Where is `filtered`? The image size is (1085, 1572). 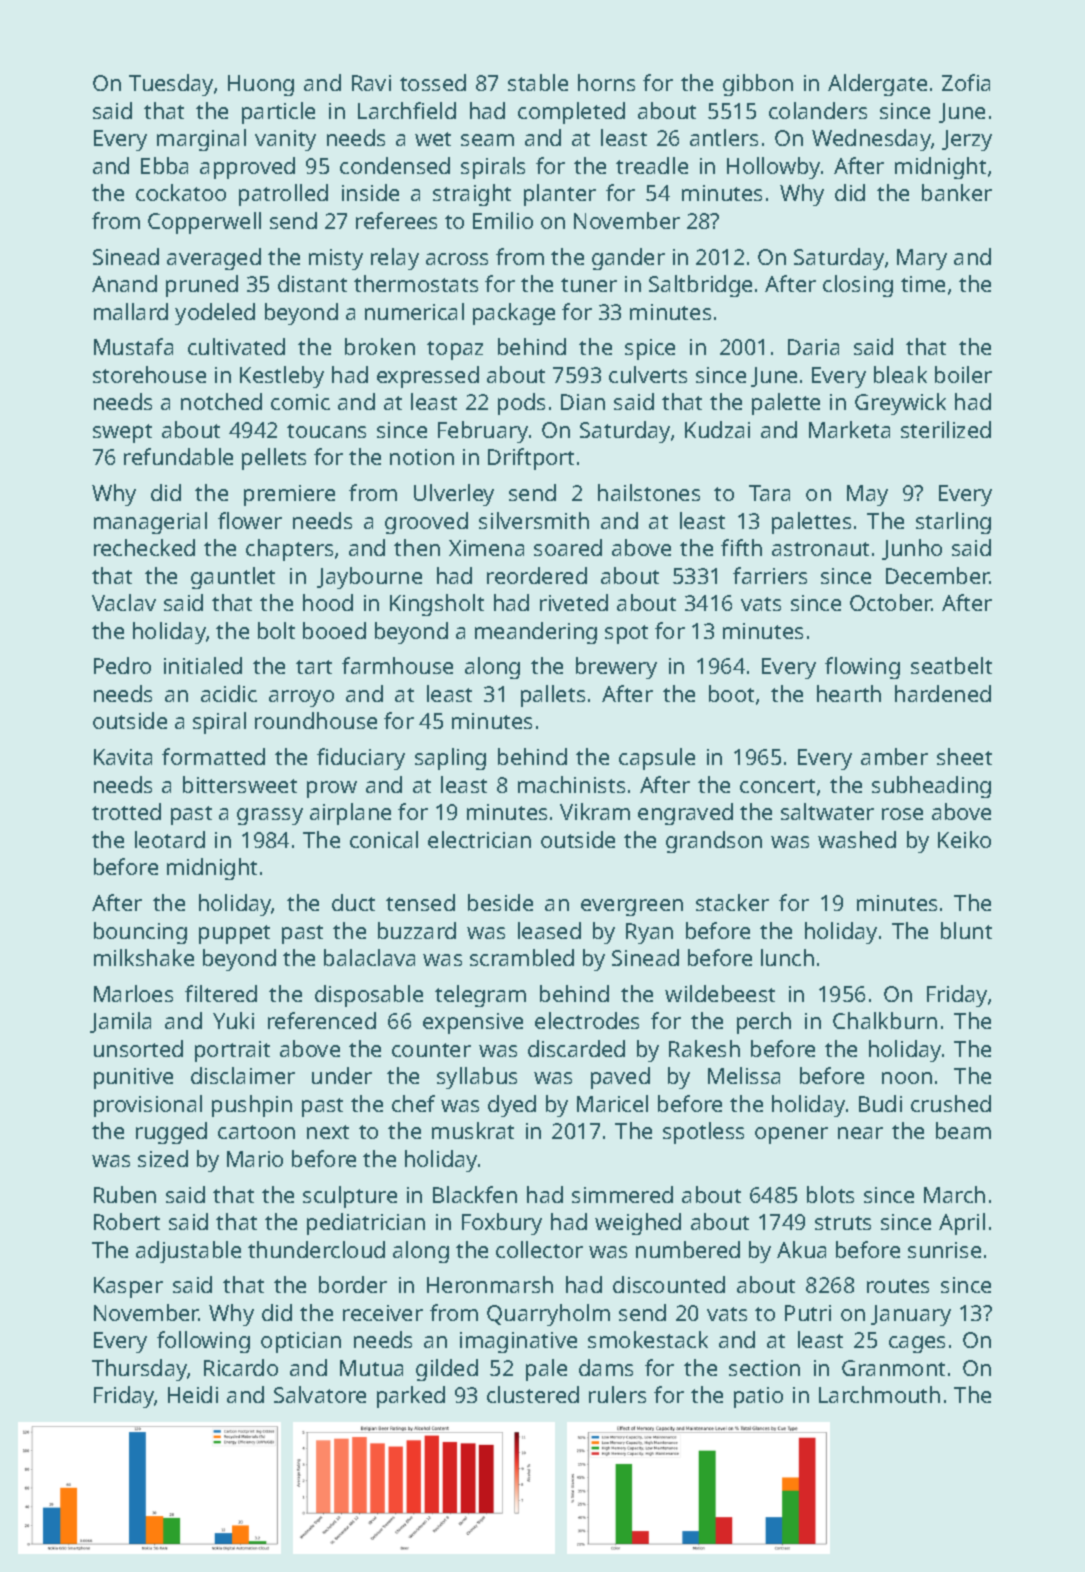
filtered is located at coordinates (221, 993).
